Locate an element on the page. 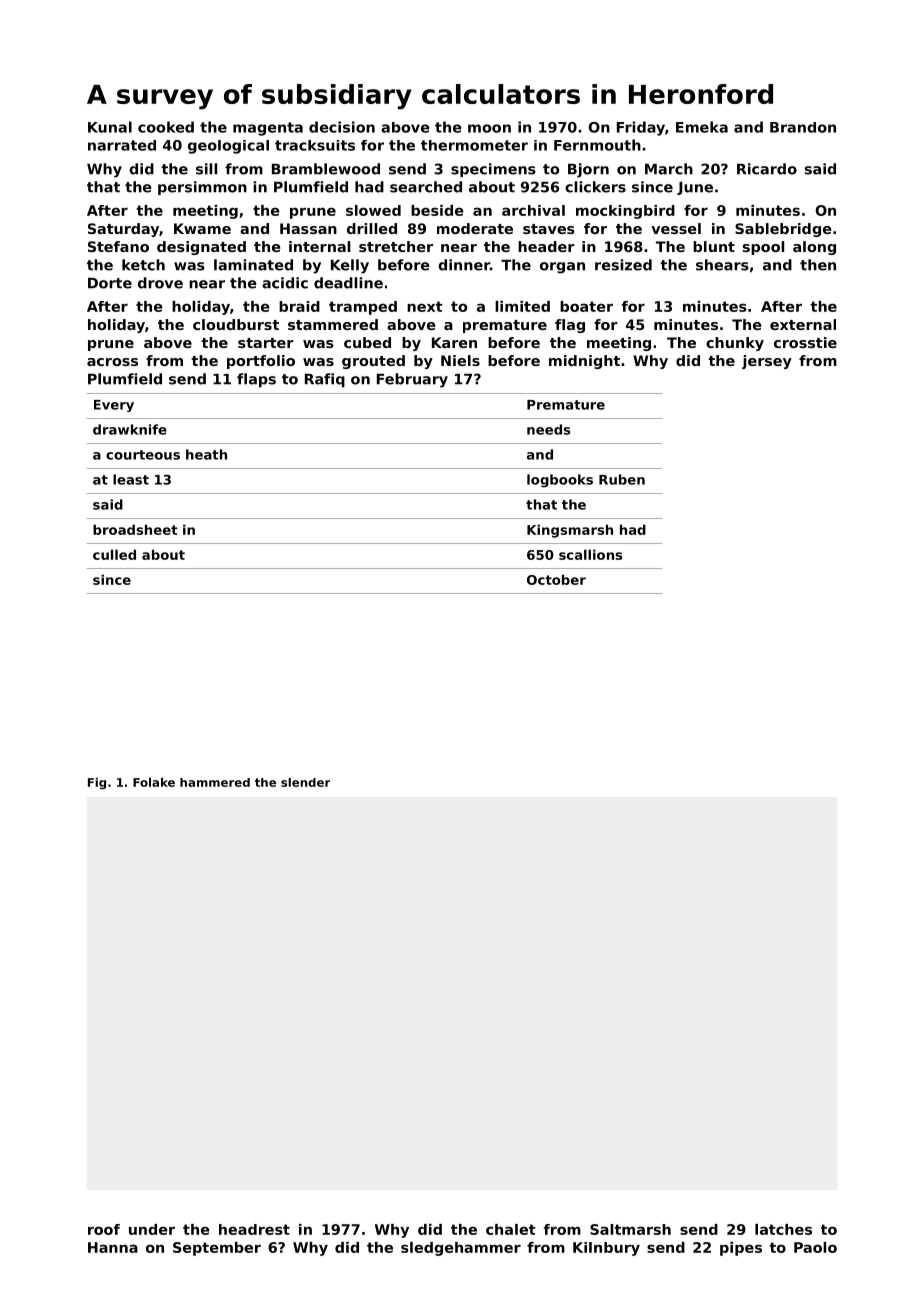  decision is located at coordinates (342, 127).
